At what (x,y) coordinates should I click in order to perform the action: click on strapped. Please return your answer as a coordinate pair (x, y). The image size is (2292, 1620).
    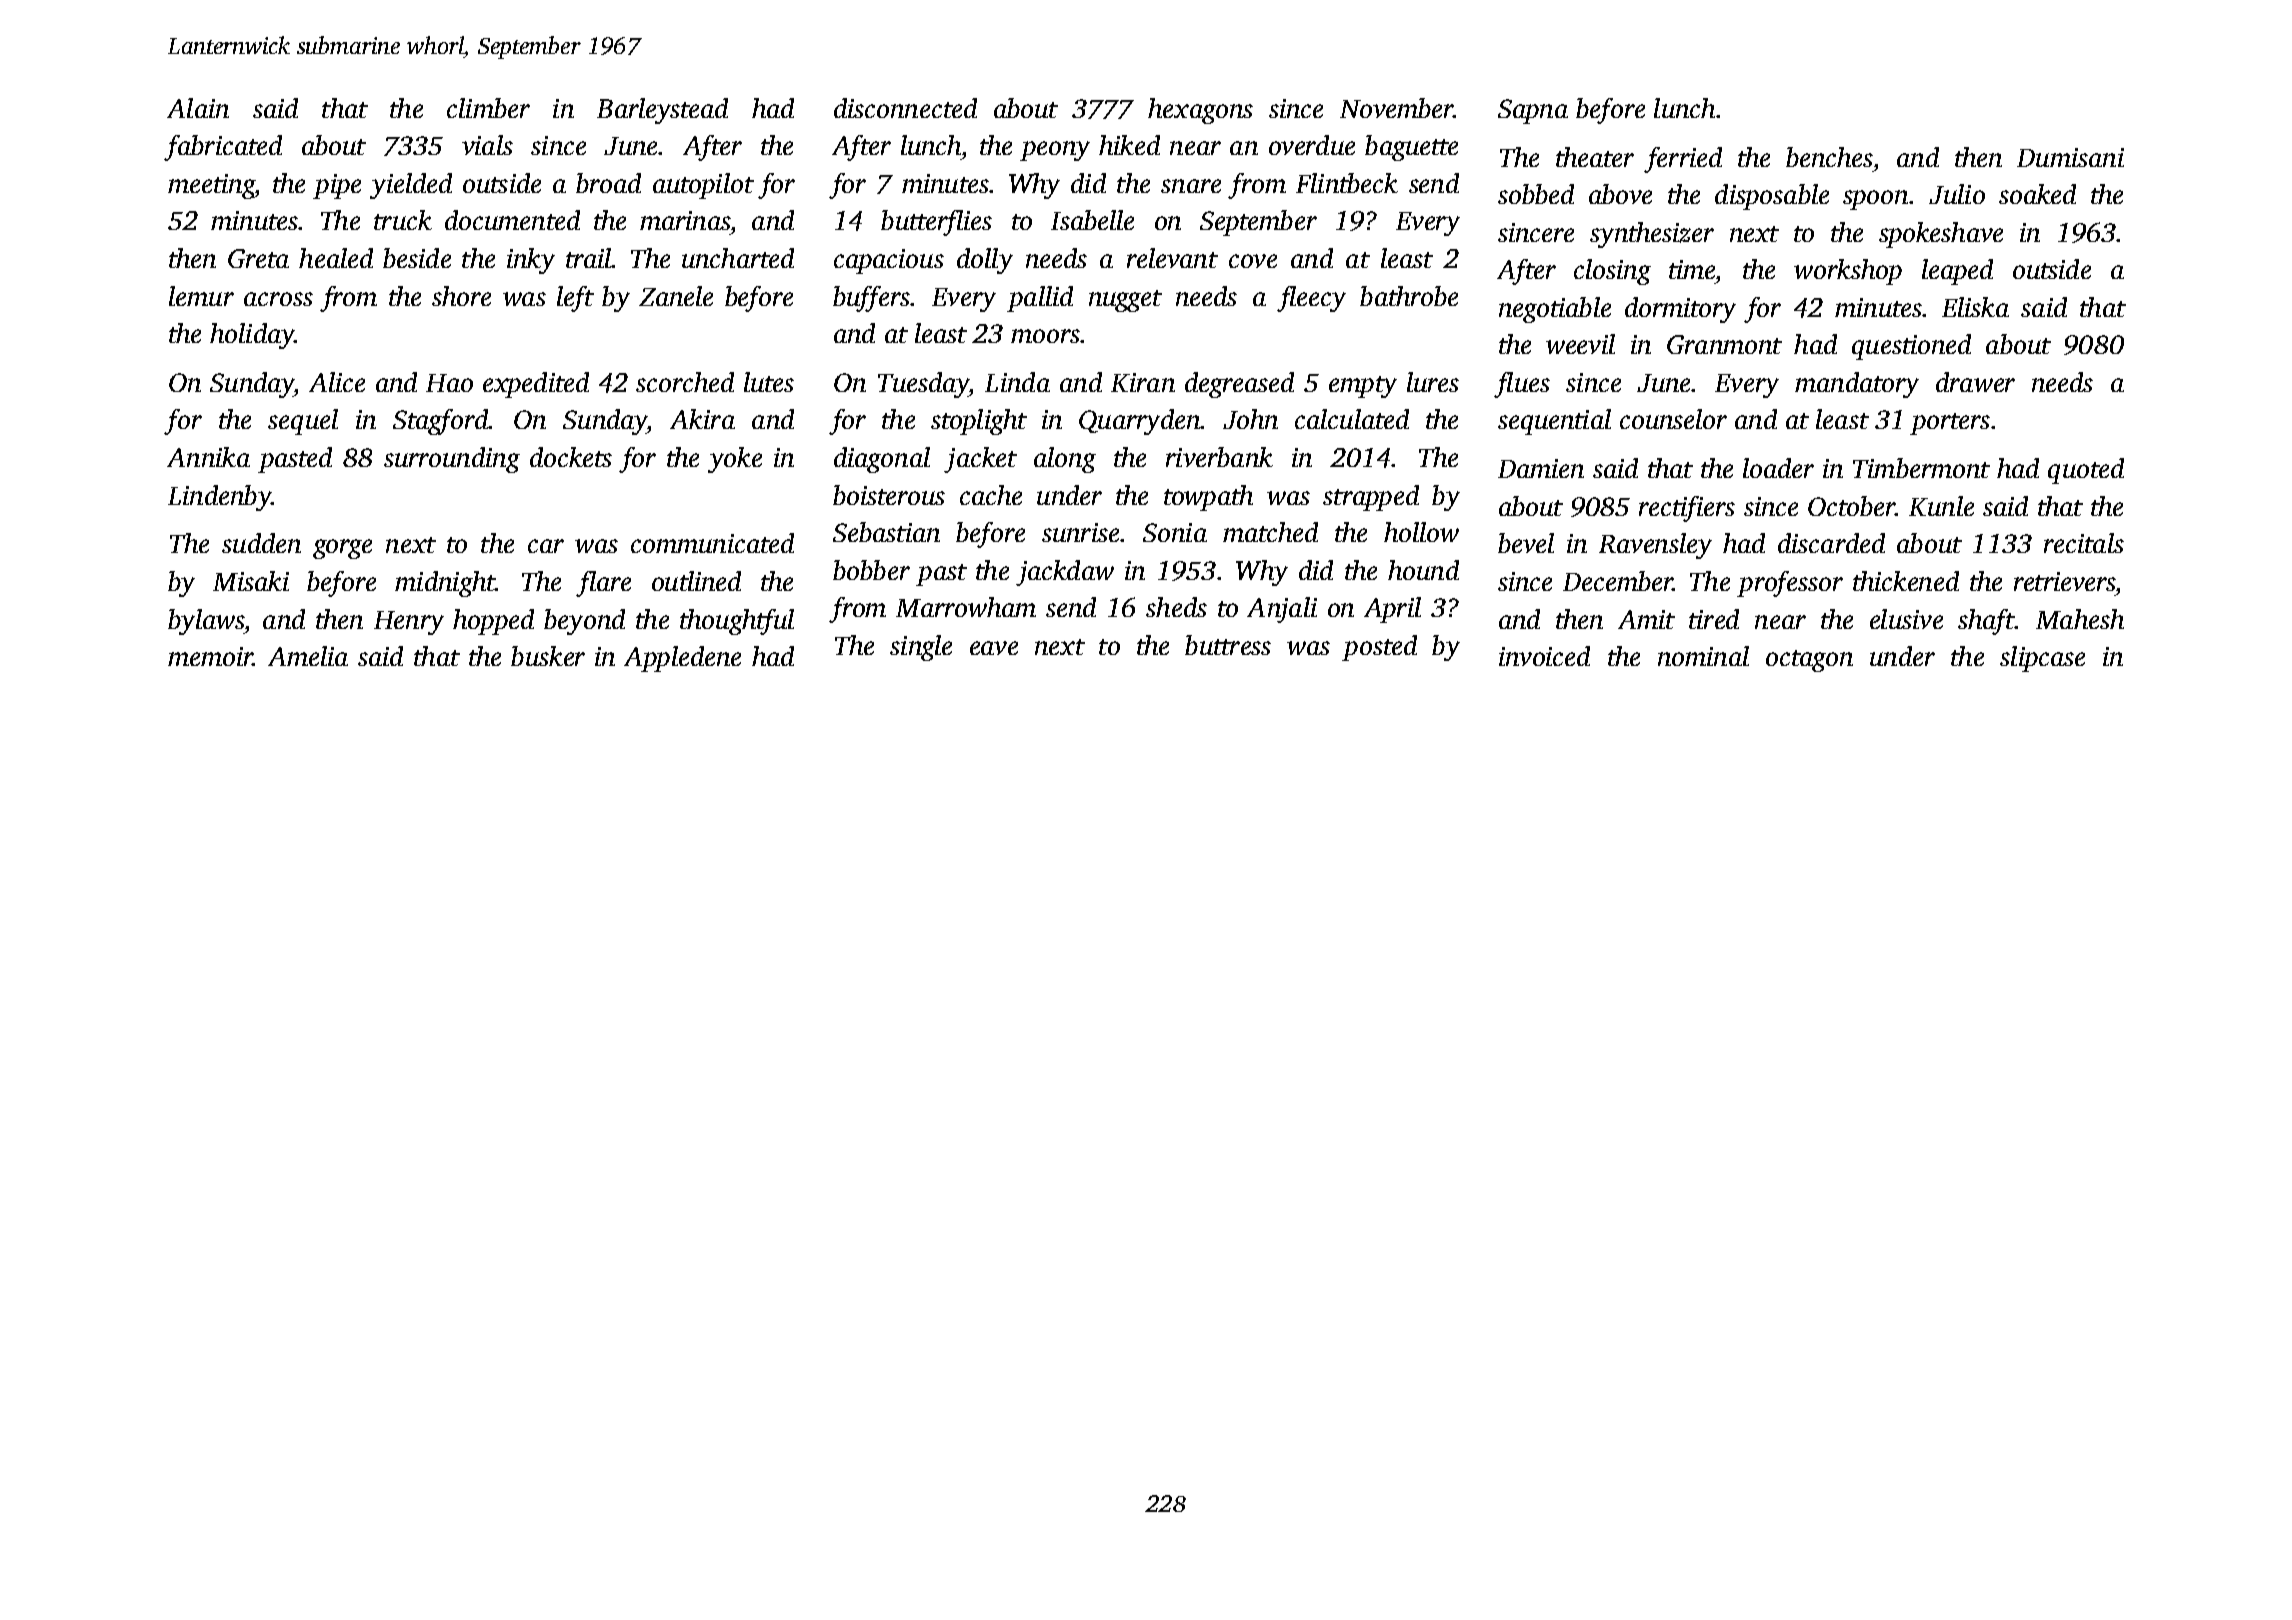
    Looking at the image, I should click on (1371, 498).
